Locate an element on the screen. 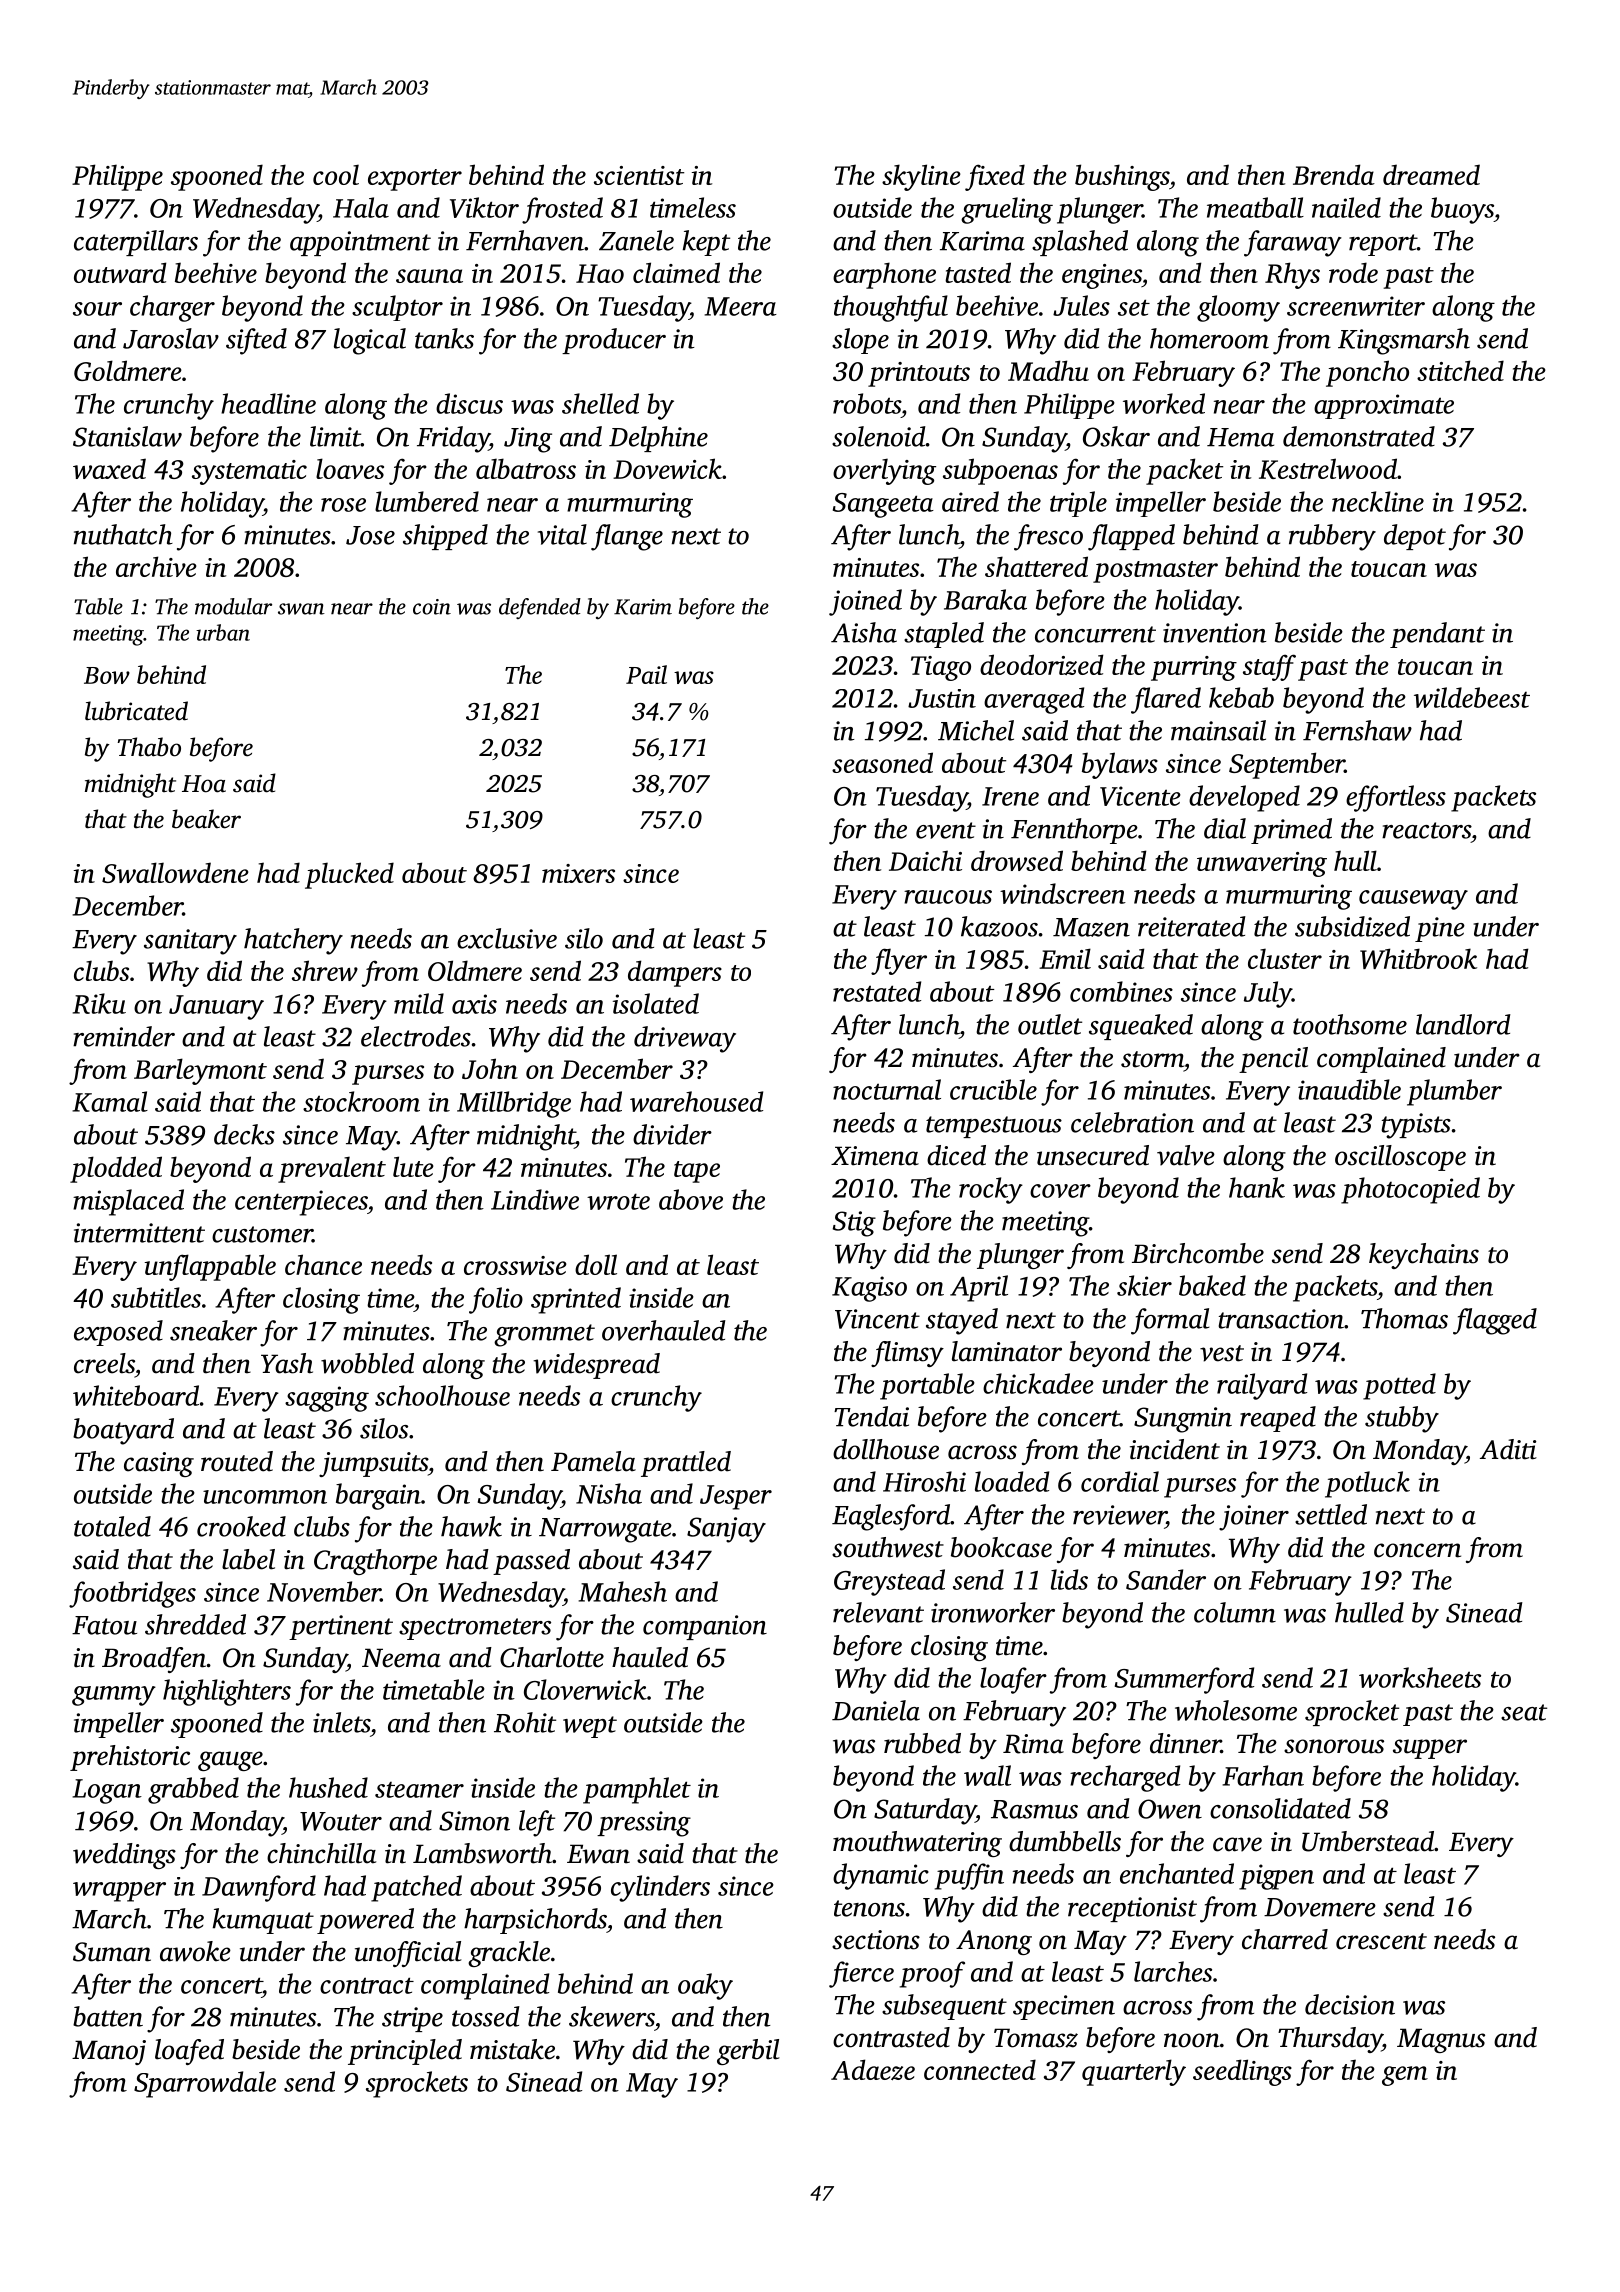 This screenshot has height=2292, width=1620. divider is located at coordinates (672, 1134).
